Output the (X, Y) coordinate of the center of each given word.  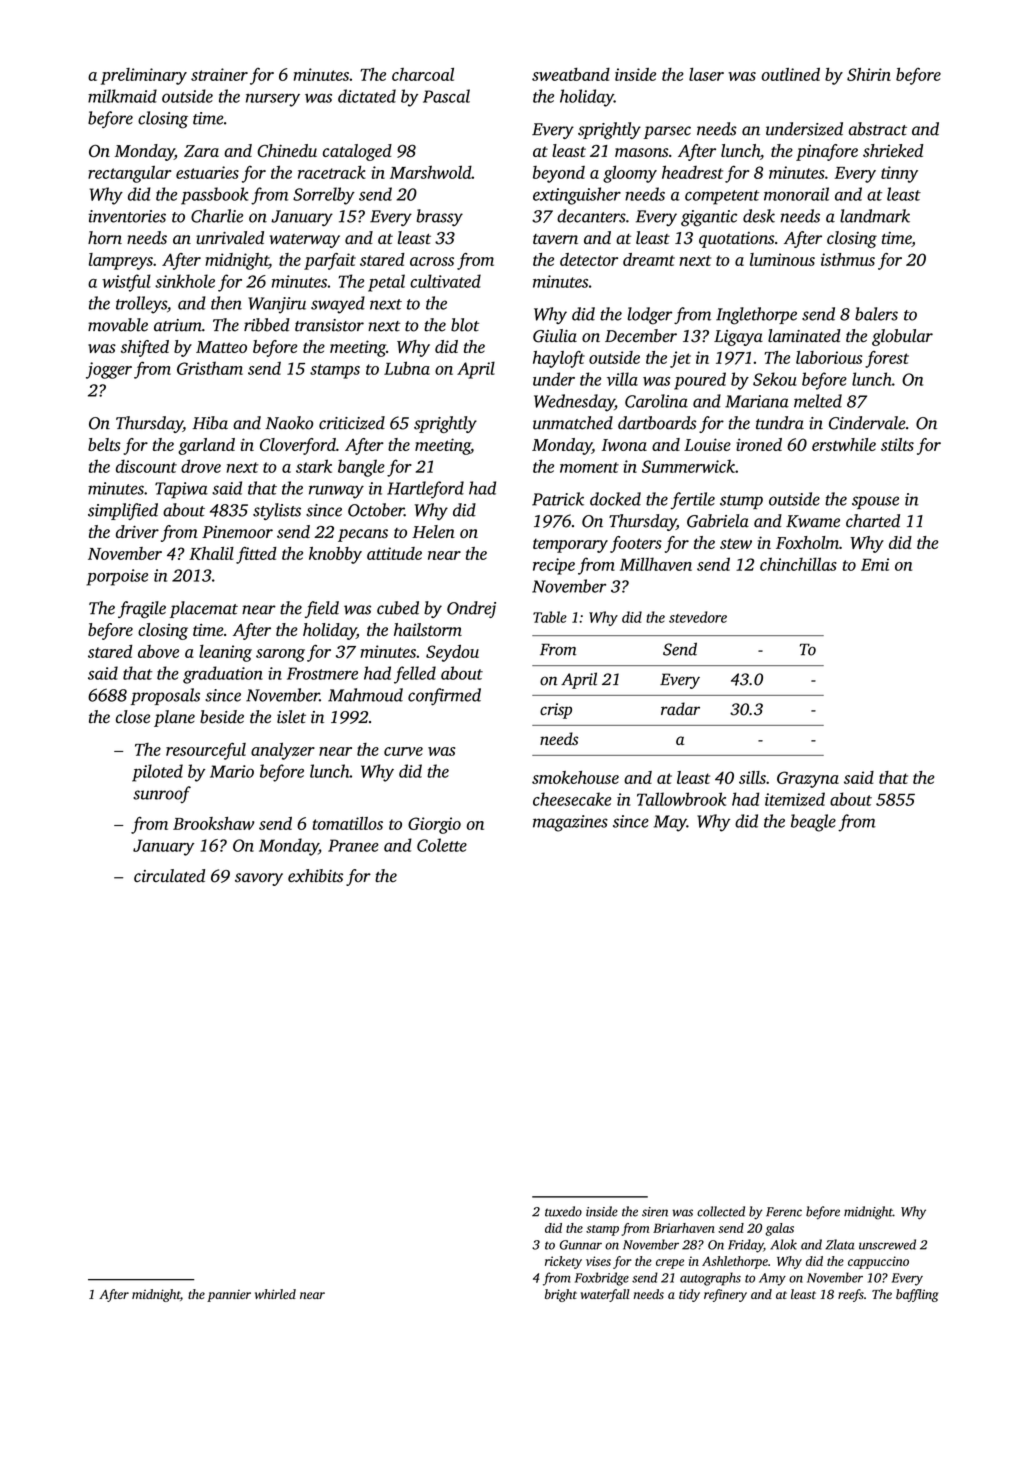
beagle (813, 823)
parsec (667, 132)
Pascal (446, 96)
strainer (219, 74)
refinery (725, 1295)
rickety (563, 1262)
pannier (229, 1295)
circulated (169, 875)
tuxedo (563, 1211)
